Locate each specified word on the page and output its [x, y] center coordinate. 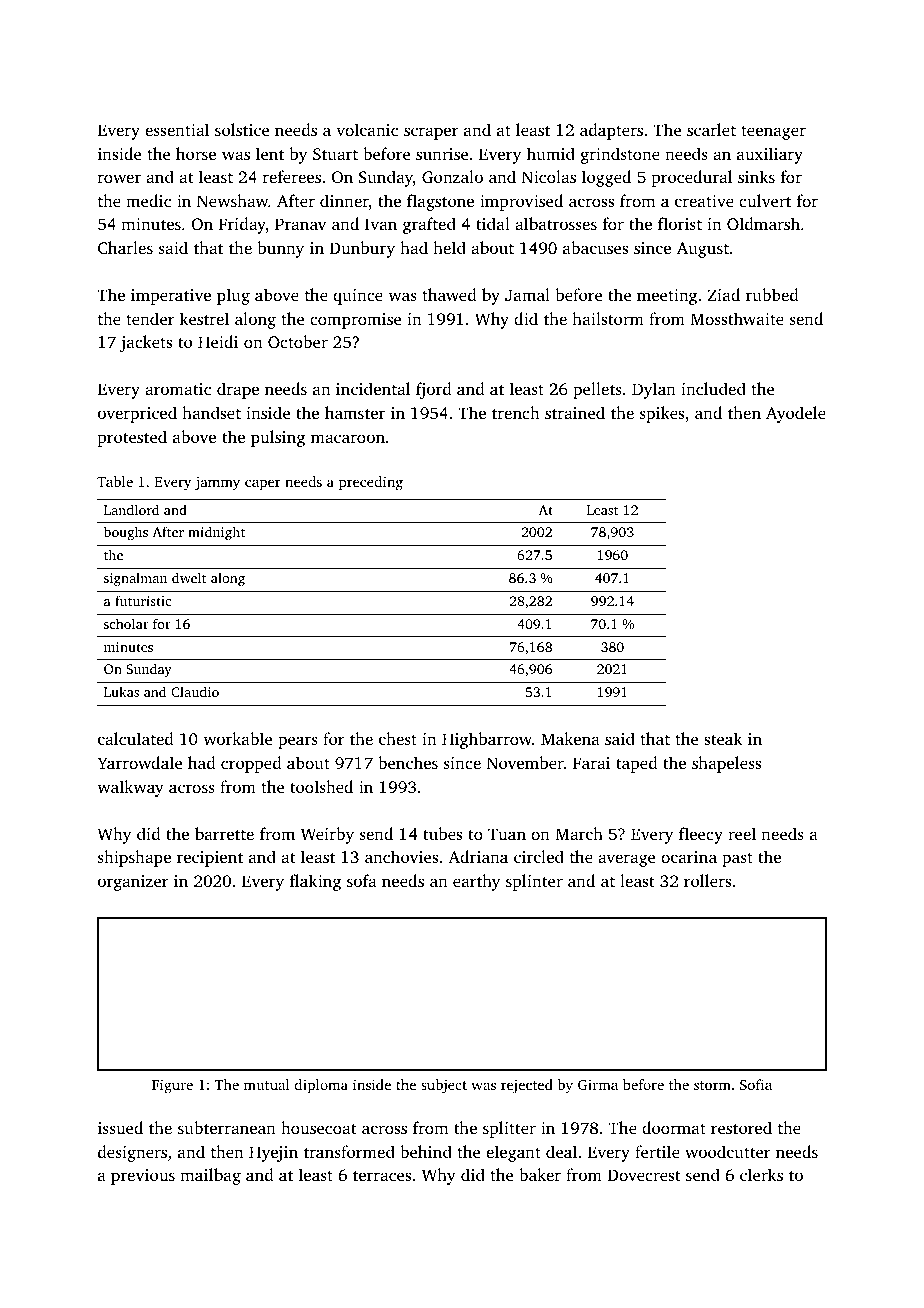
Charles [125, 247]
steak [723, 738]
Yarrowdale [139, 762]
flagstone [440, 202]
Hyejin [273, 1154]
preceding [371, 483]
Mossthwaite [737, 318]
